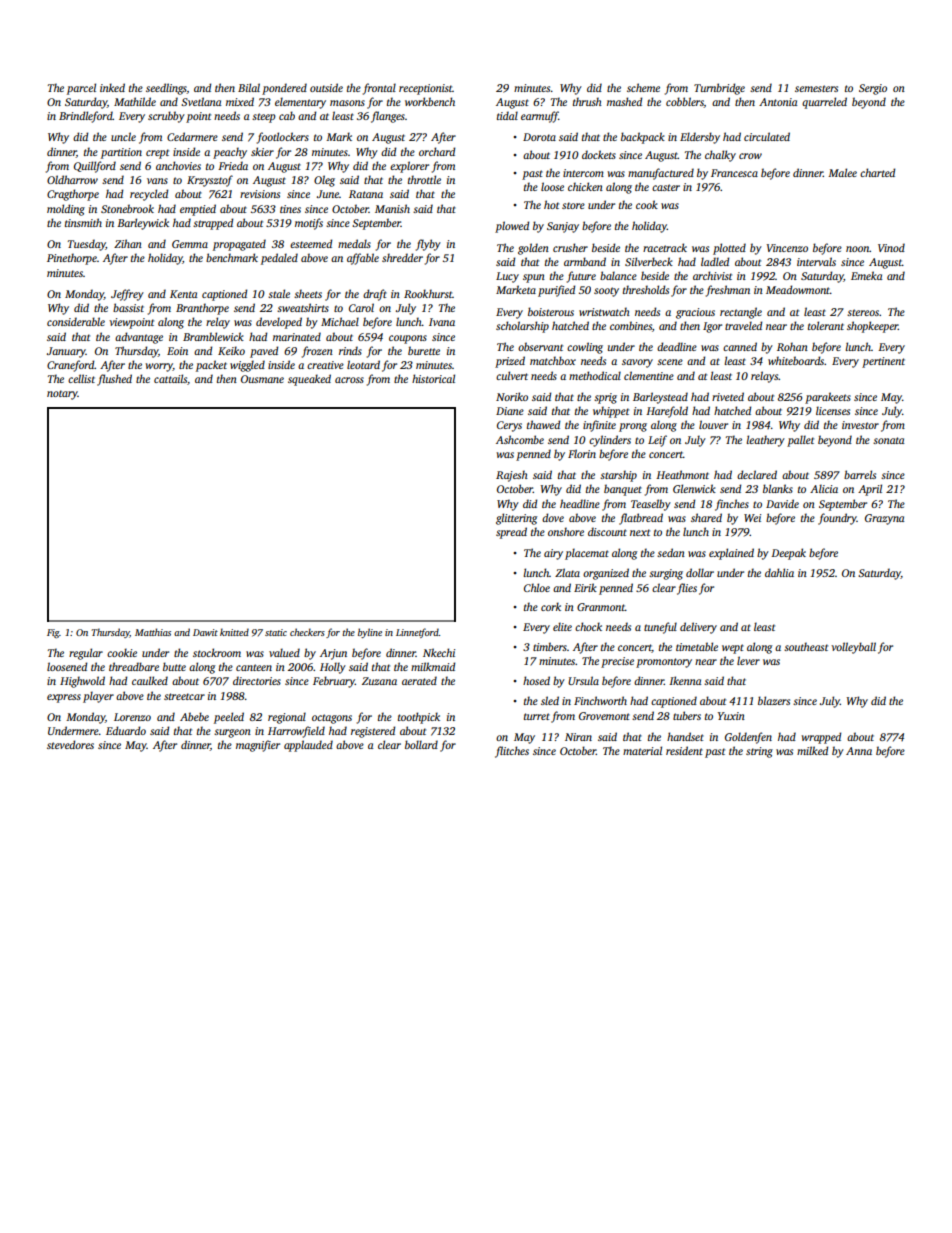 This page has height=1233, width=952. I want to click on Bilal, so click(249, 87).
